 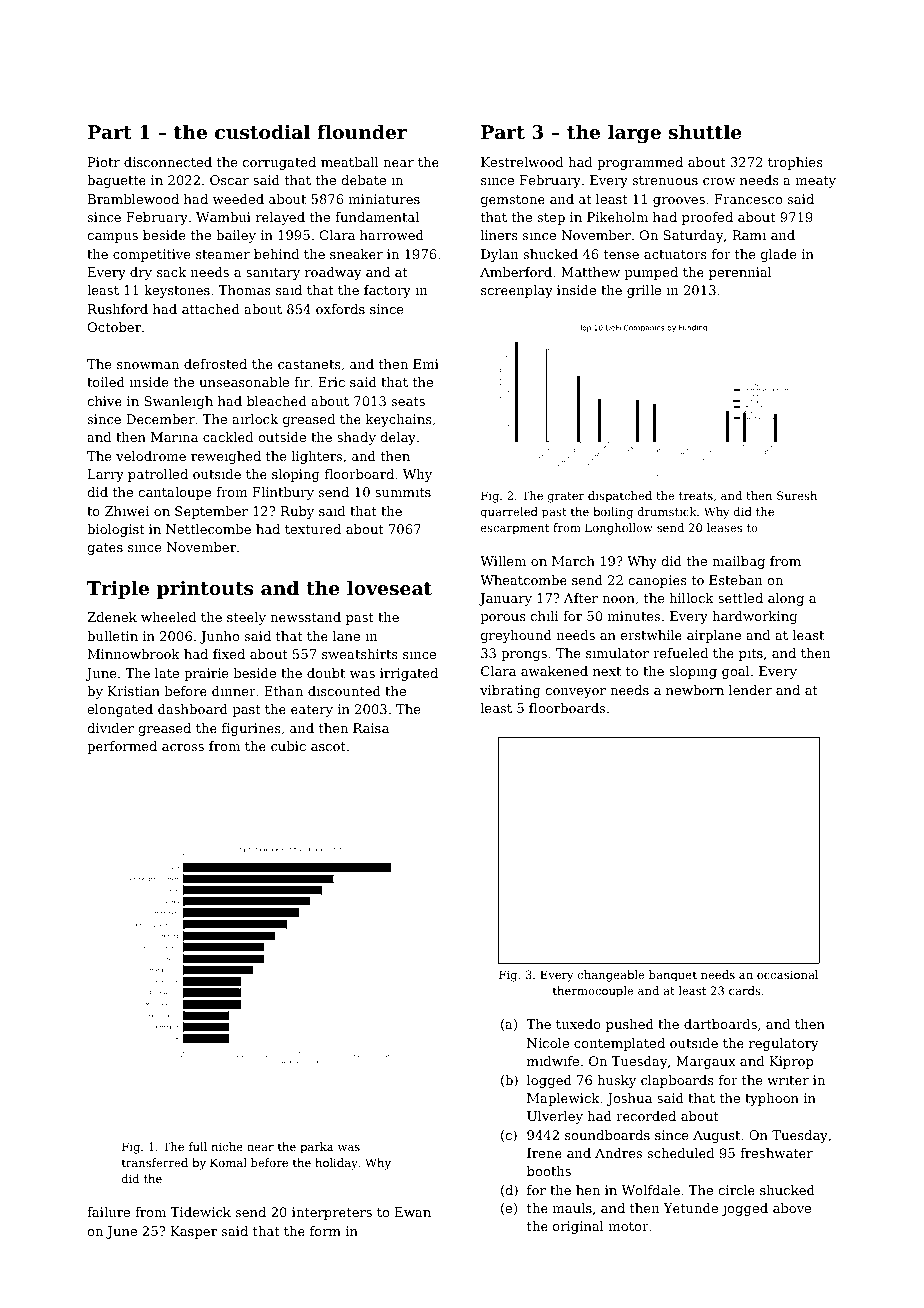 I want to click on attached, so click(x=211, y=309).
